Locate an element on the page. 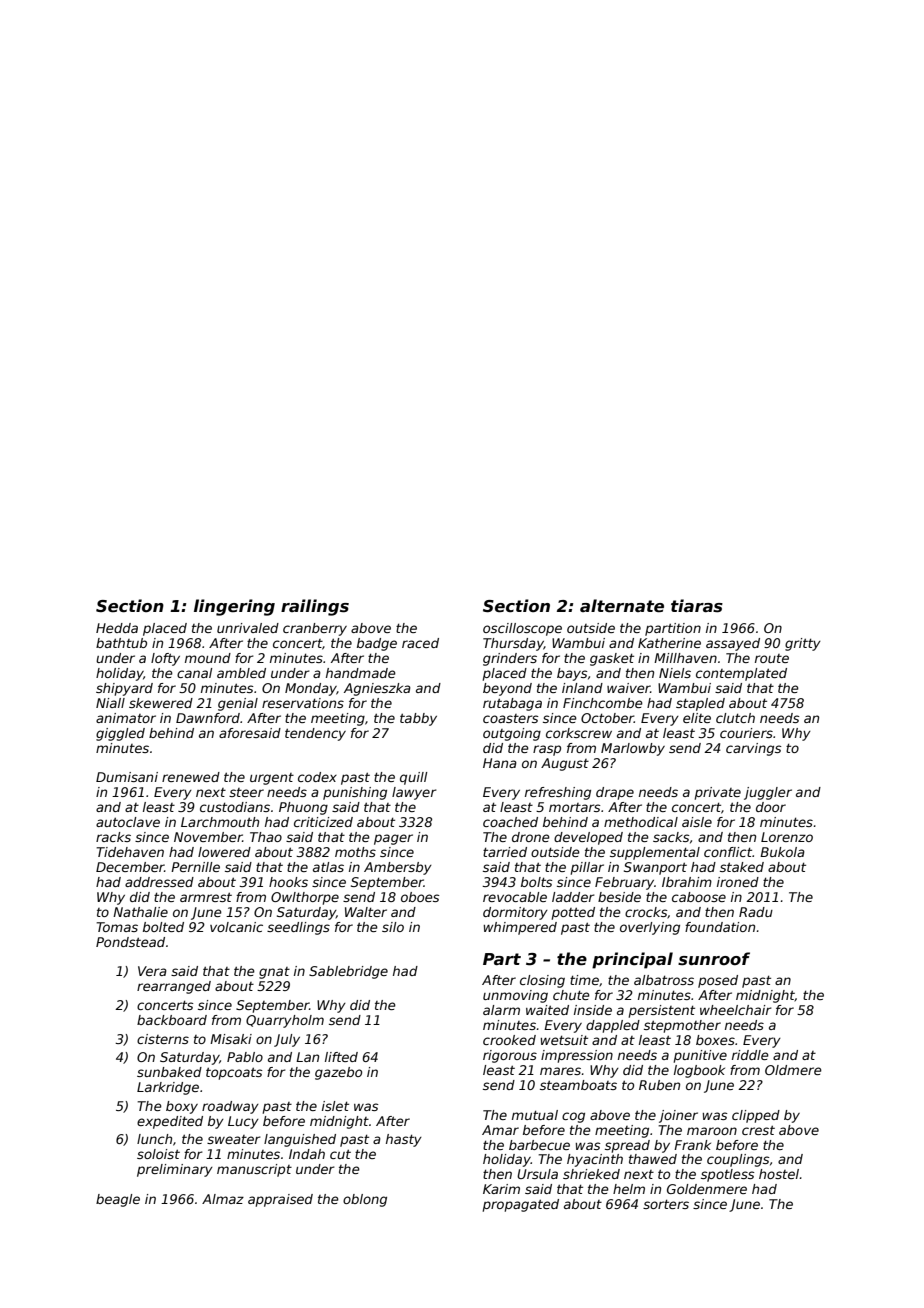 The height and width of the image is (1308, 924). lingering is located at coordinates (234, 607).
